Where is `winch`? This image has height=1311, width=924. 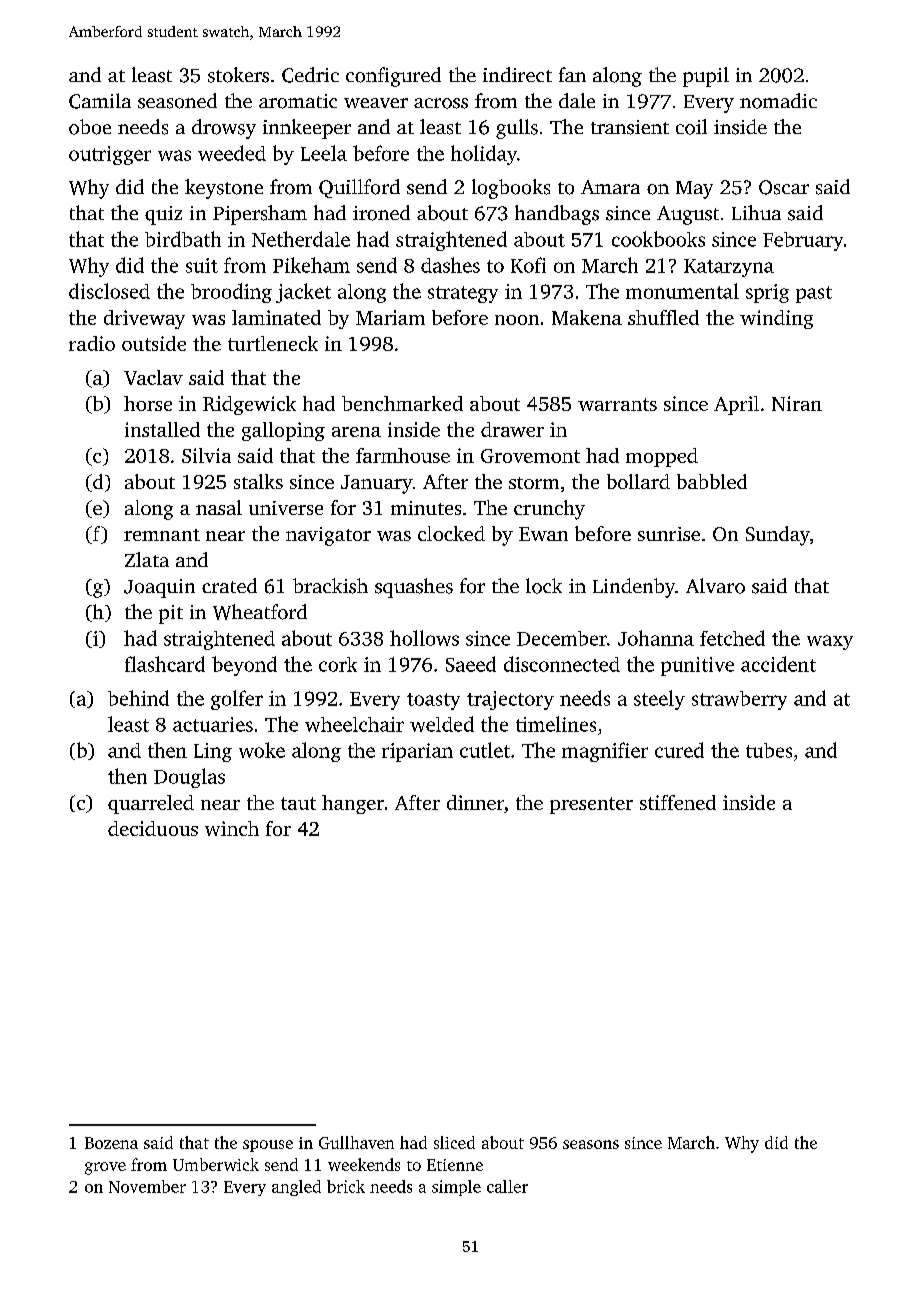 winch is located at coordinates (232, 828).
